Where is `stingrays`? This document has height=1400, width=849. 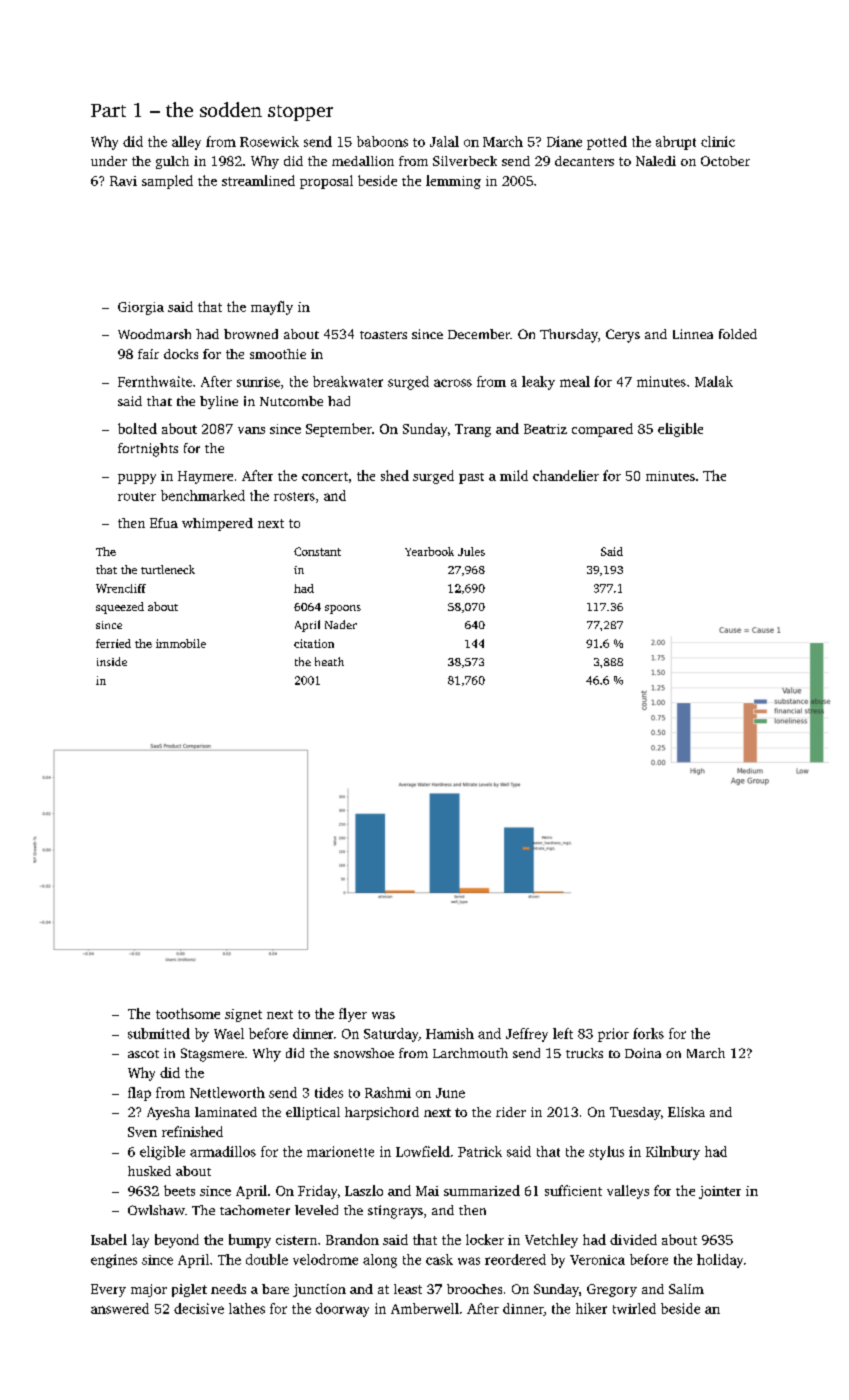
stingrays is located at coordinates (395, 1212).
